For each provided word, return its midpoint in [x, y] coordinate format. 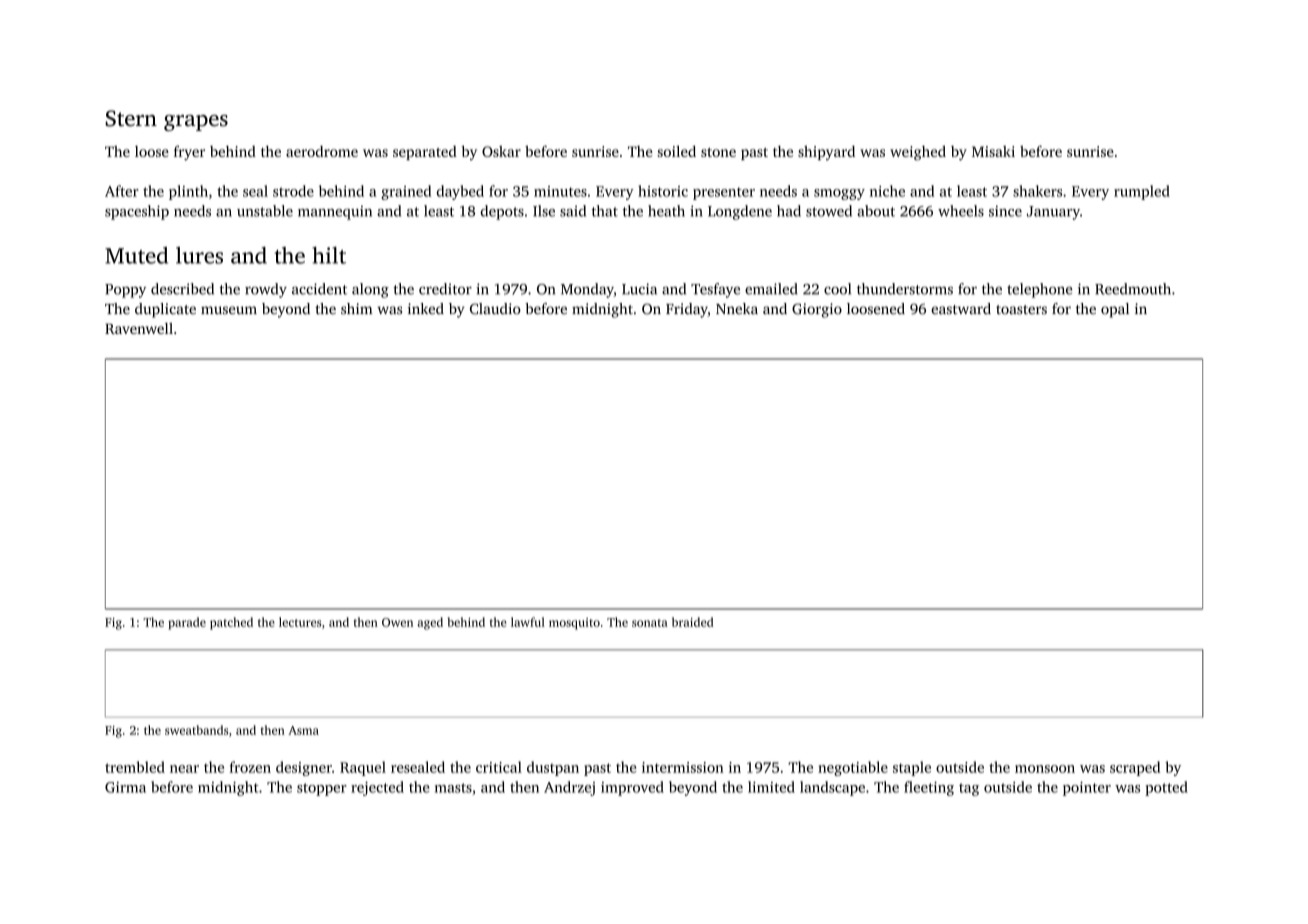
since [1005, 211]
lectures [300, 622]
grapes [196, 123]
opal [1115, 310]
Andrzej [569, 788]
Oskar [501, 151]
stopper [322, 789]
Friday [687, 310]
